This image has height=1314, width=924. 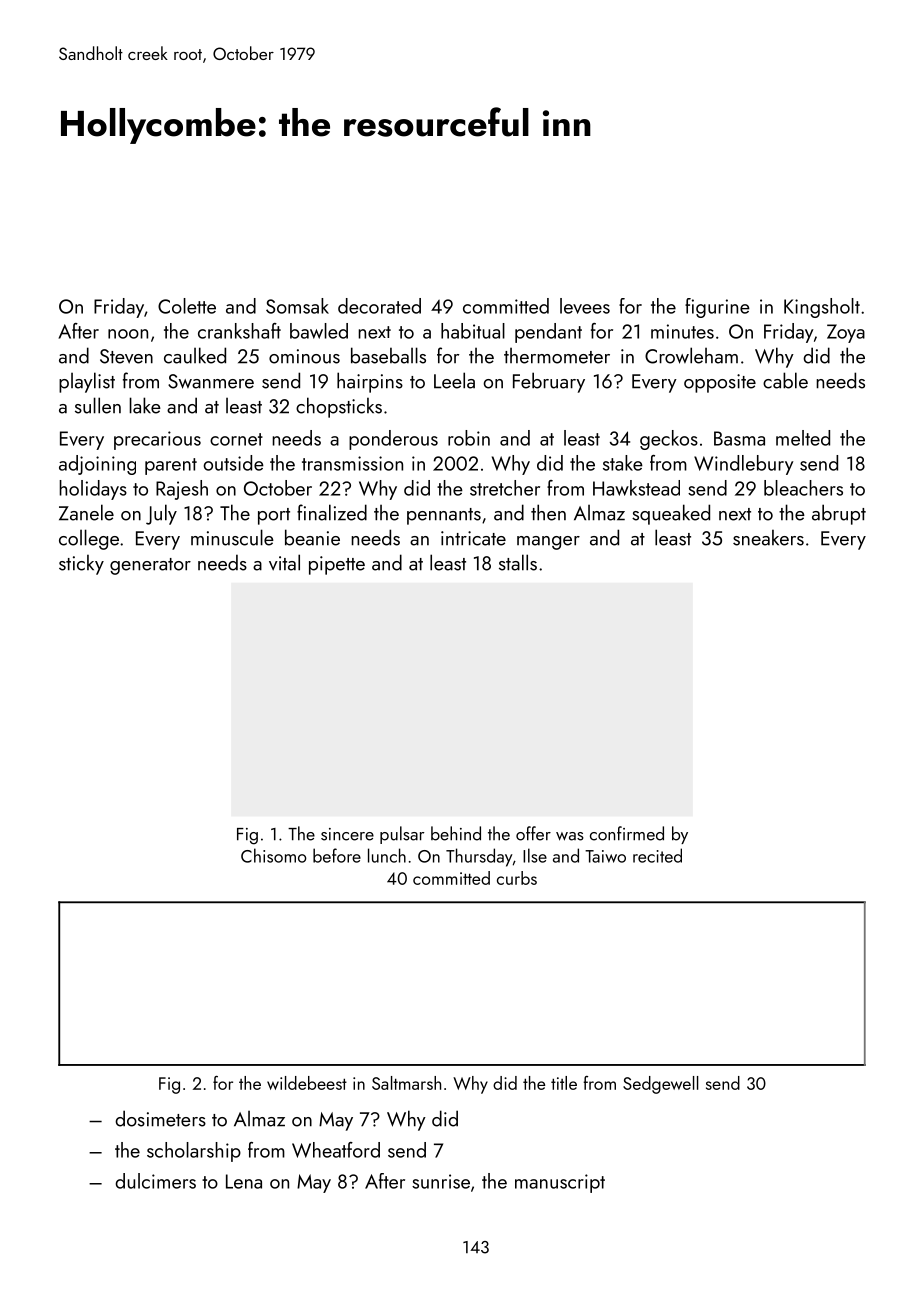 I want to click on pipette, so click(x=337, y=565).
